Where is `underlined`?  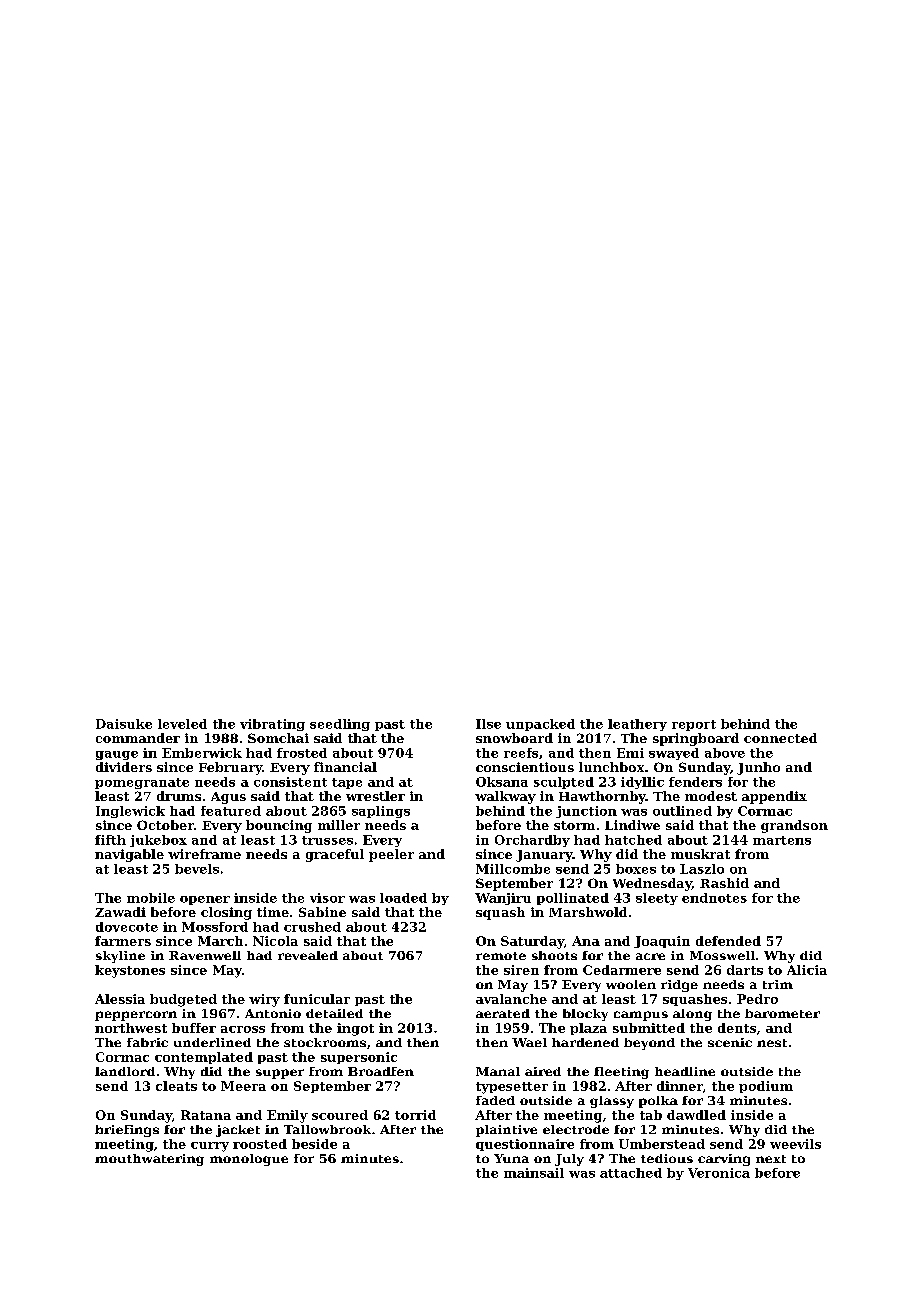 underlined is located at coordinates (212, 1042).
